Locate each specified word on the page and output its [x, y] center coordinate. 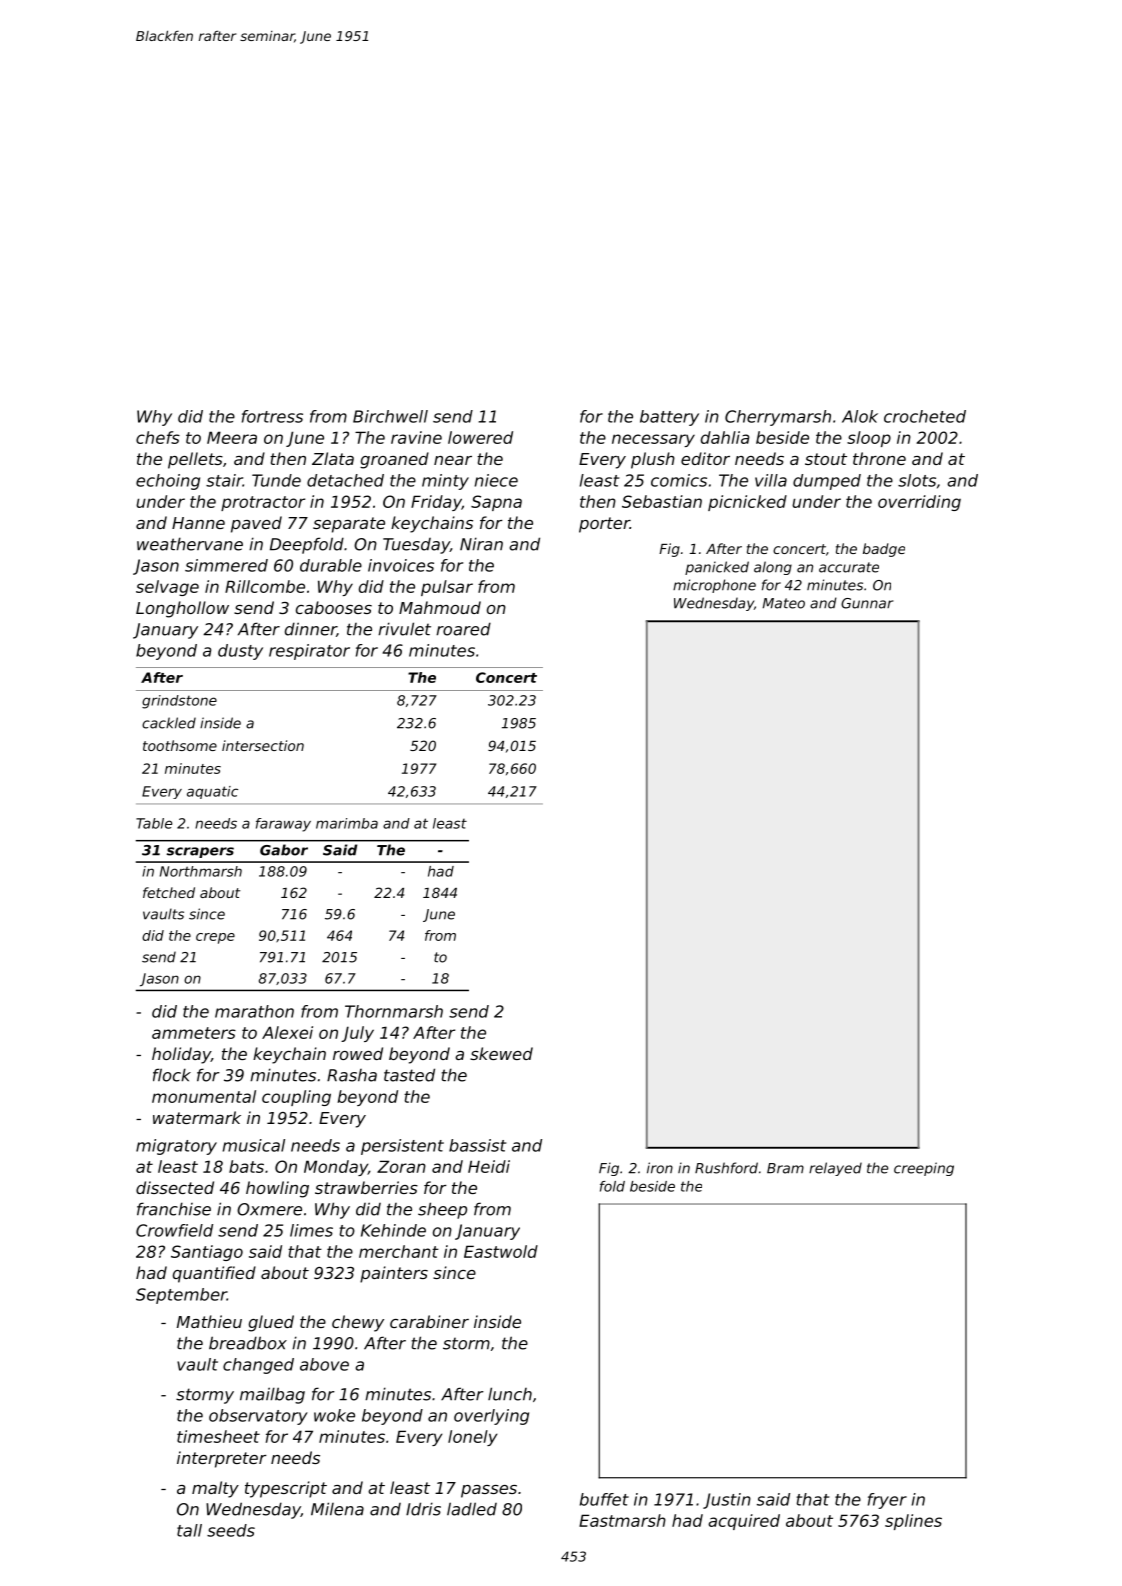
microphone [714, 586]
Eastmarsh [622, 1520]
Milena [337, 1509]
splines [913, 1522]
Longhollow [182, 609]
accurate [849, 567]
